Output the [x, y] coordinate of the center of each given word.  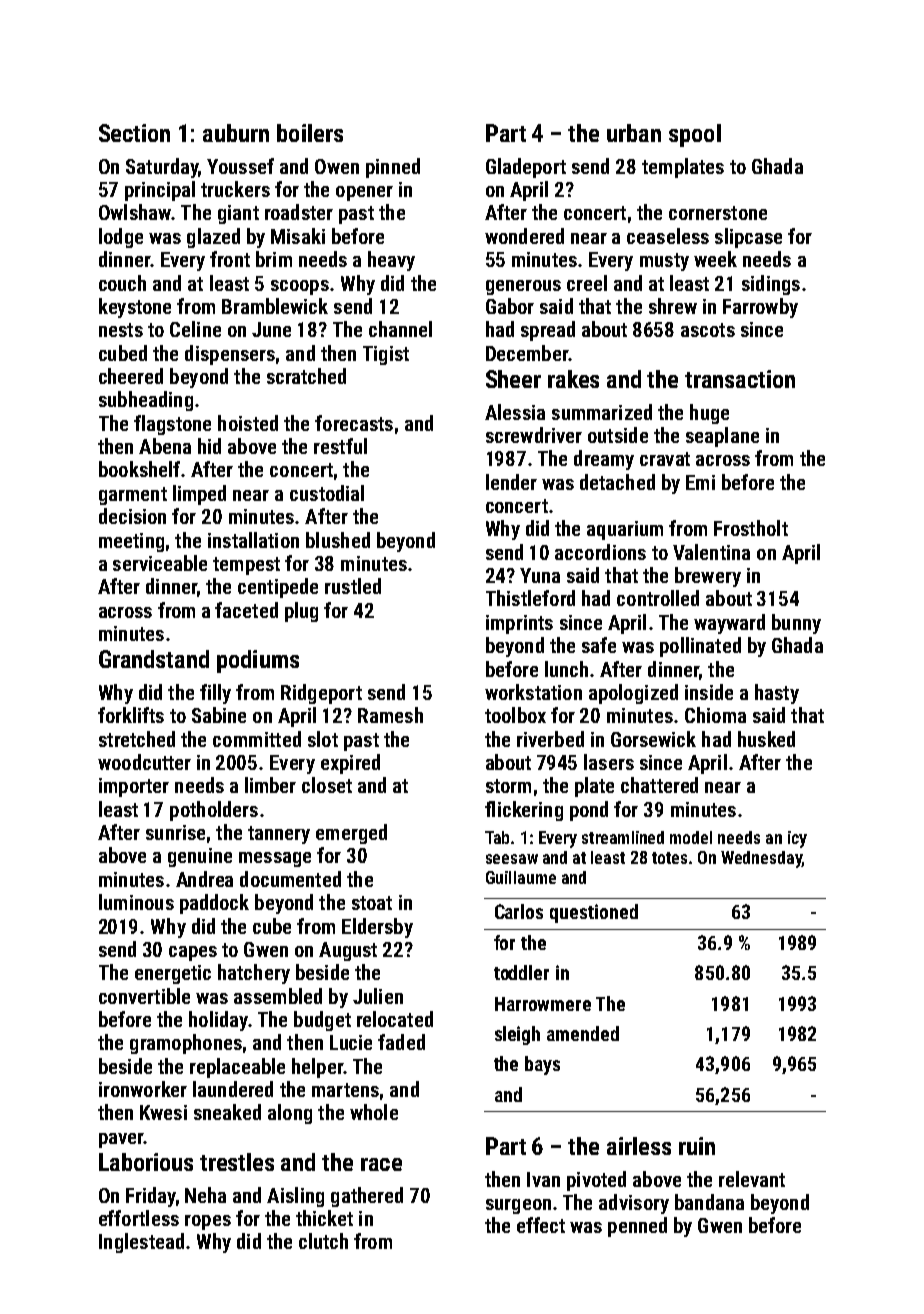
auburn [236, 133]
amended [583, 1033]
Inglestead [141, 1243]
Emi [700, 482]
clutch [323, 1241]
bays [542, 1065]
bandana [709, 1202]
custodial [327, 493]
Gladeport [526, 168]
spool [695, 135]
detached [617, 482]
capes [193, 953]
